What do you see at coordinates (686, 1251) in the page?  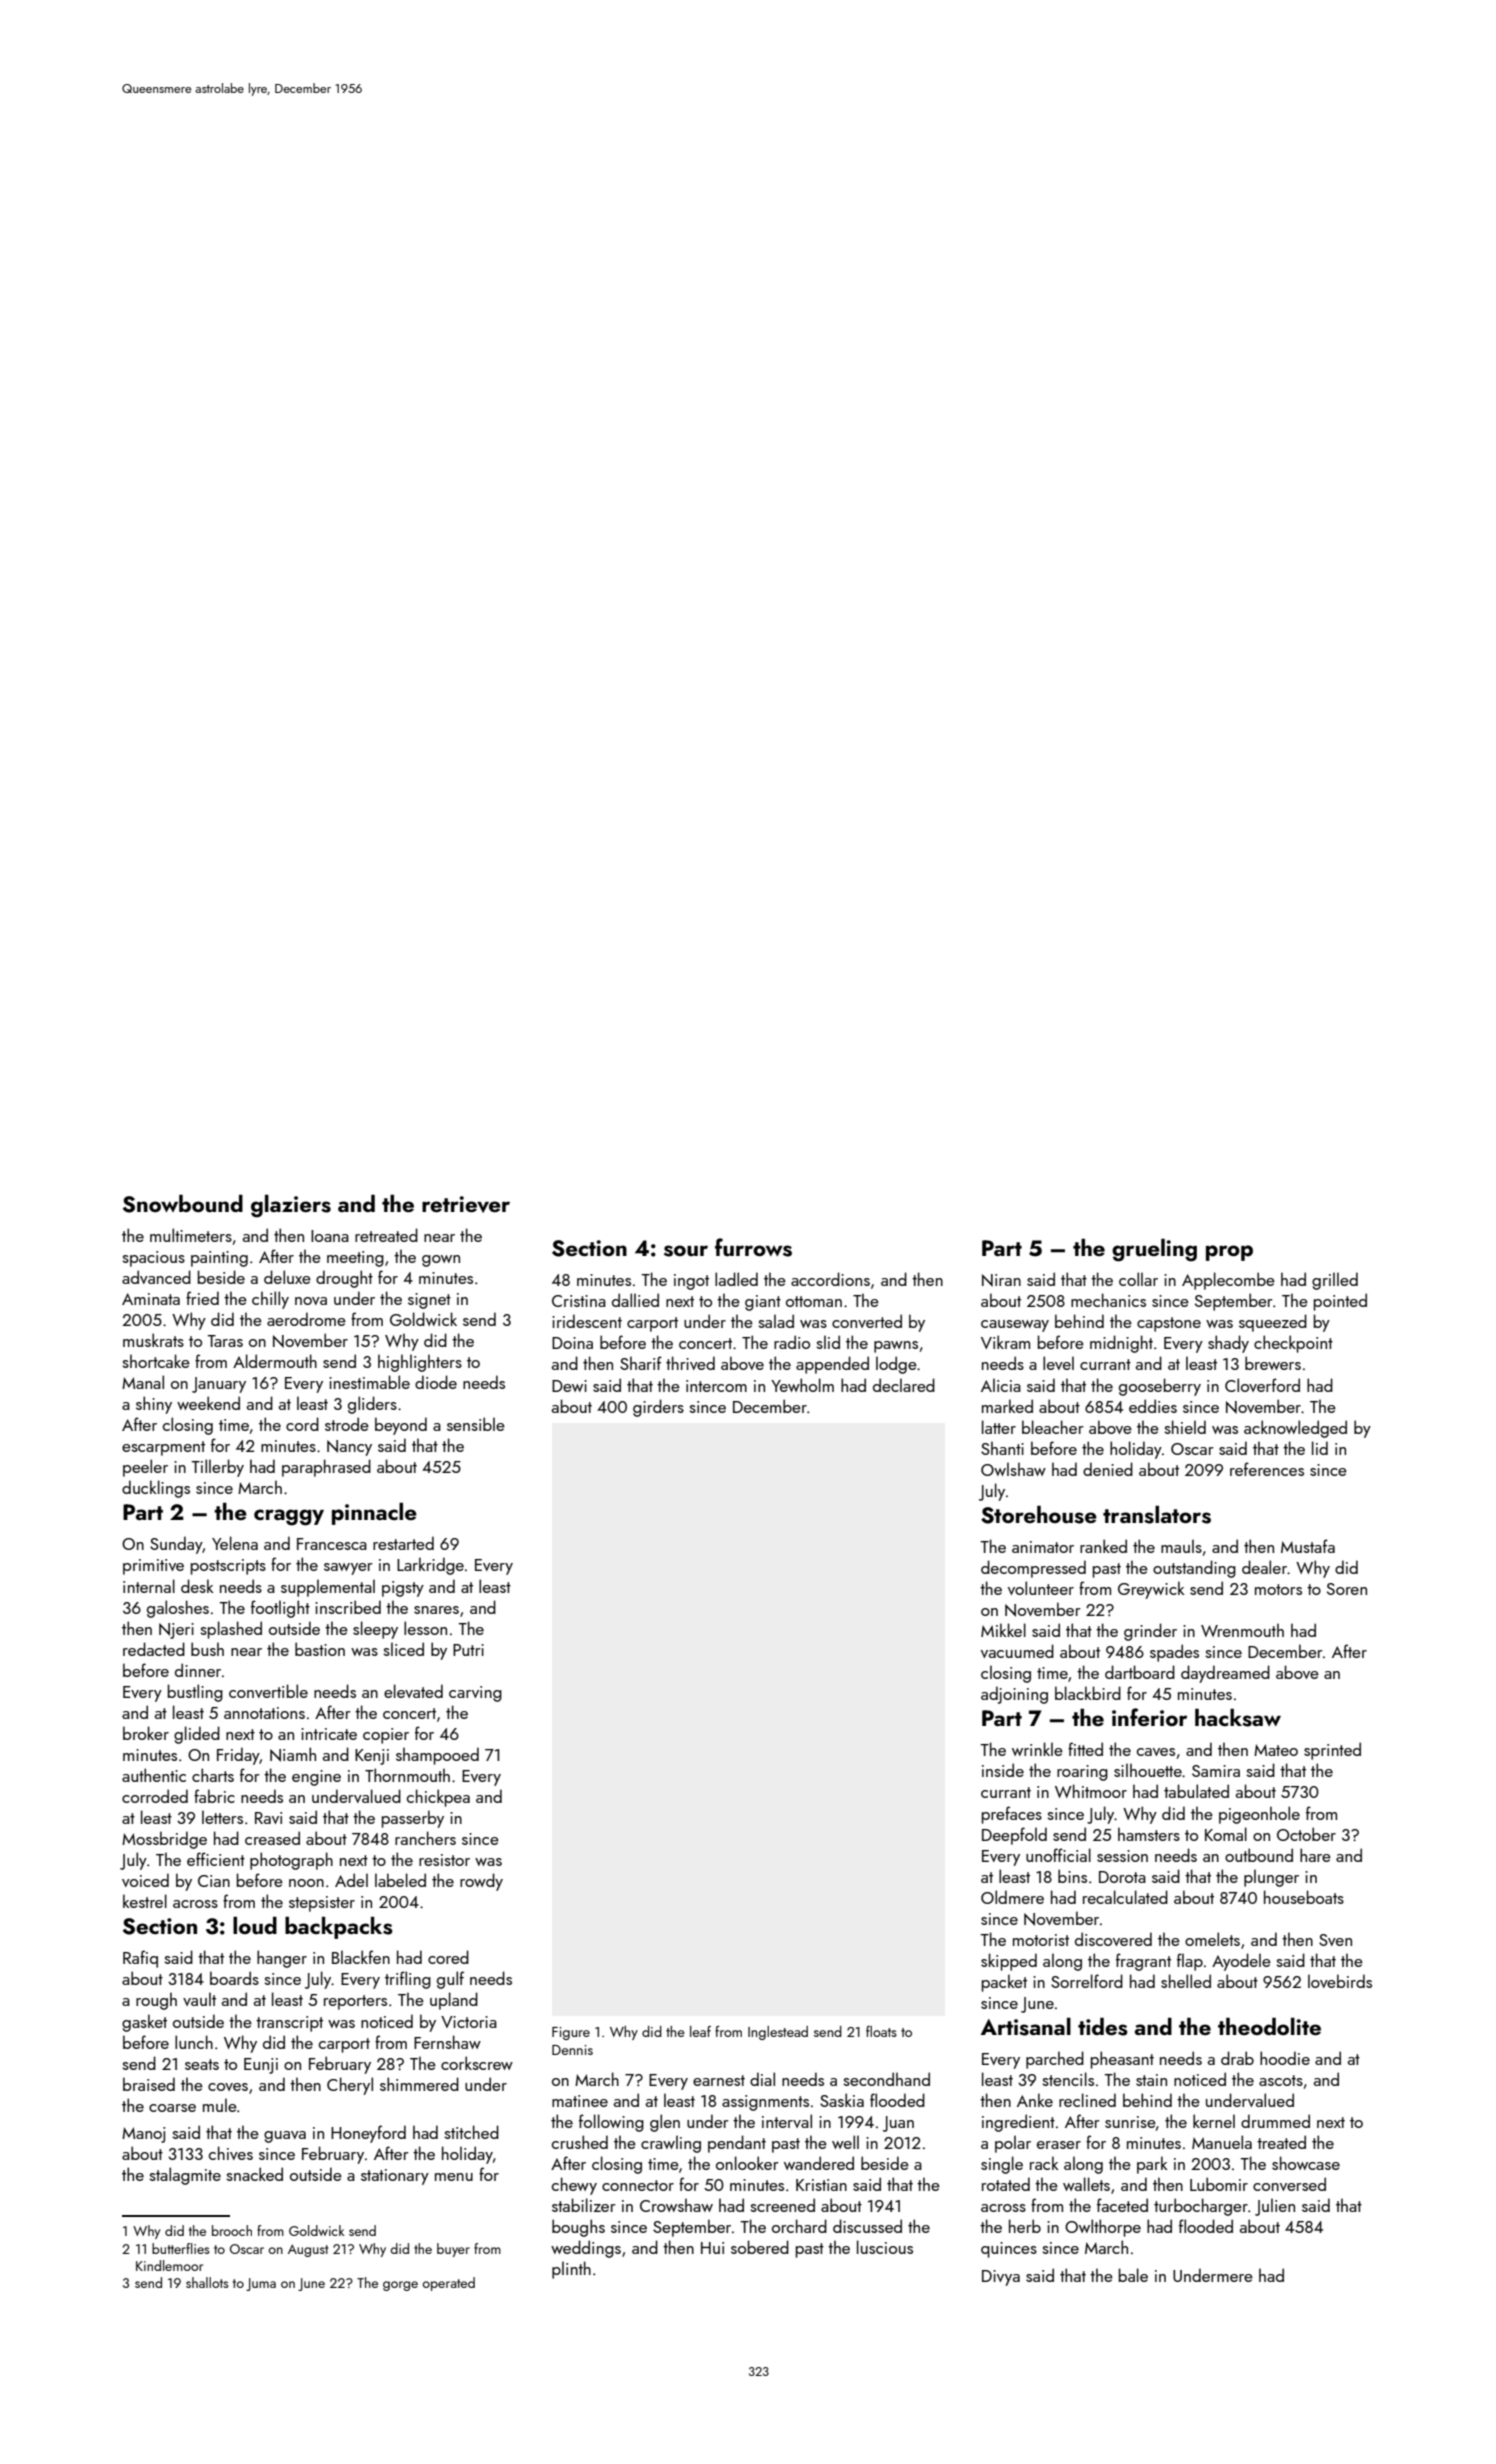 I see `sour` at bounding box center [686, 1251].
